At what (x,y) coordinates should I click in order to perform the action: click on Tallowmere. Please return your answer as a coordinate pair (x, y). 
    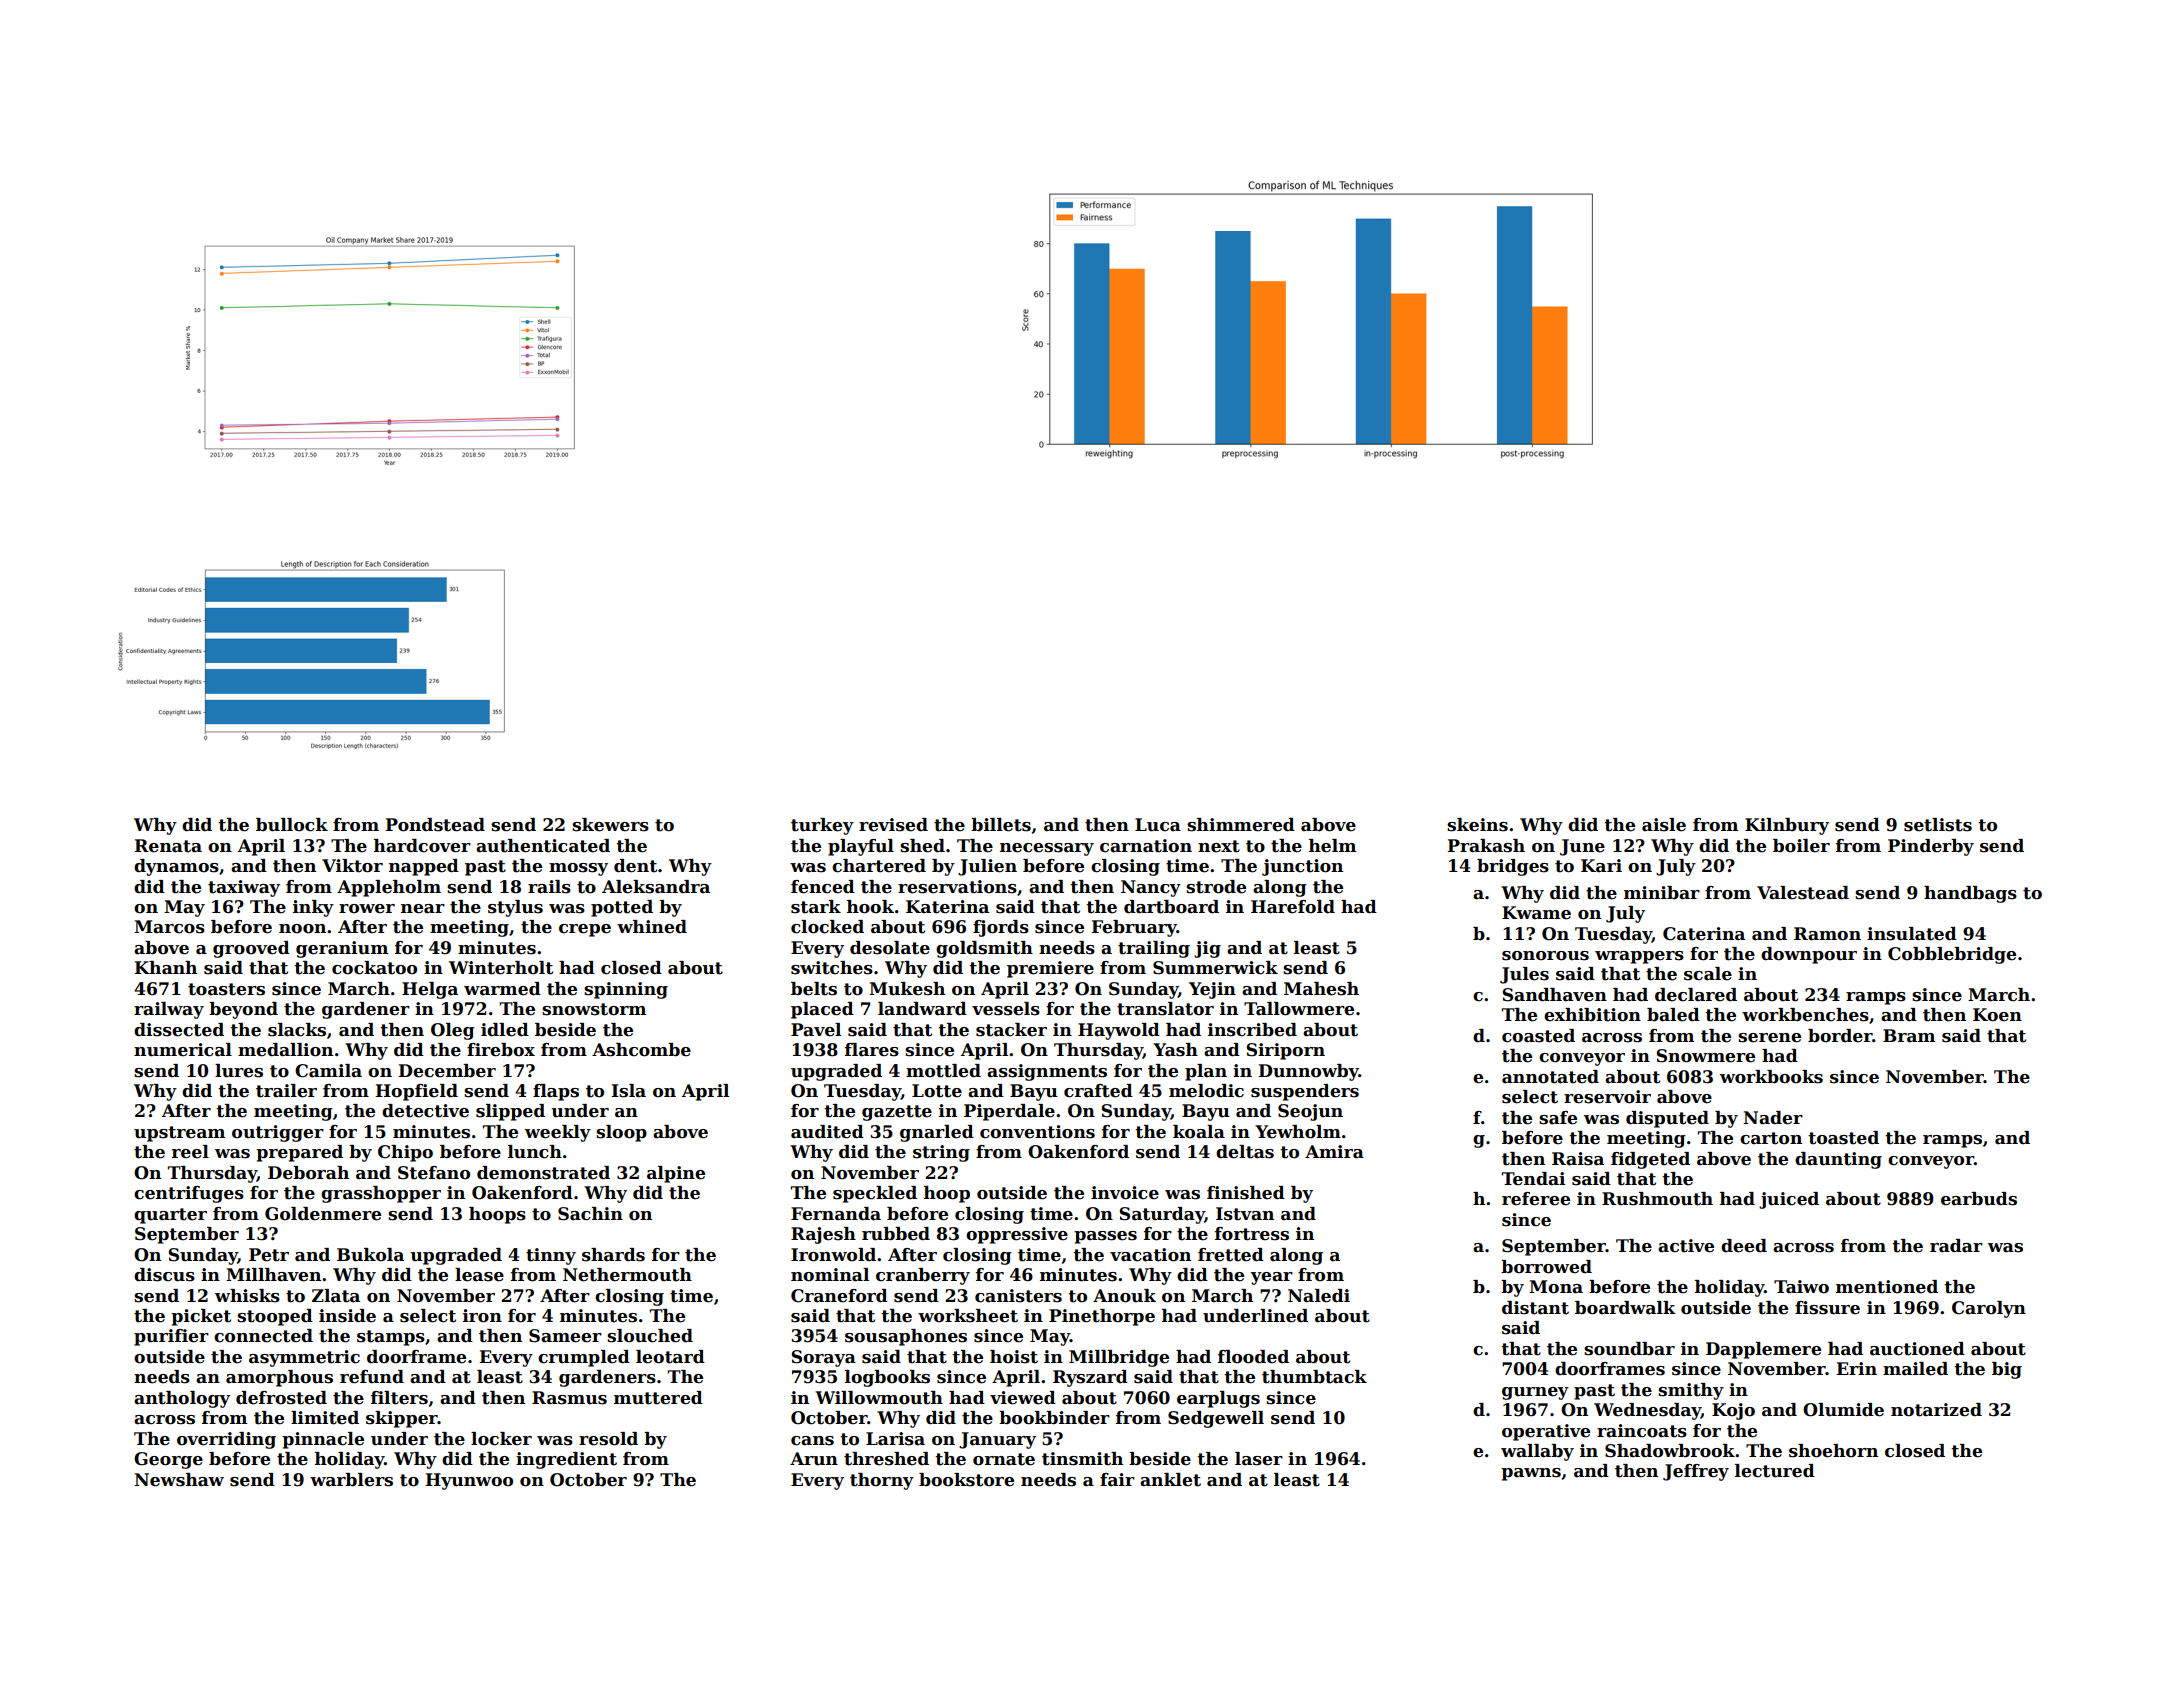
    Looking at the image, I should click on (1299, 1009).
